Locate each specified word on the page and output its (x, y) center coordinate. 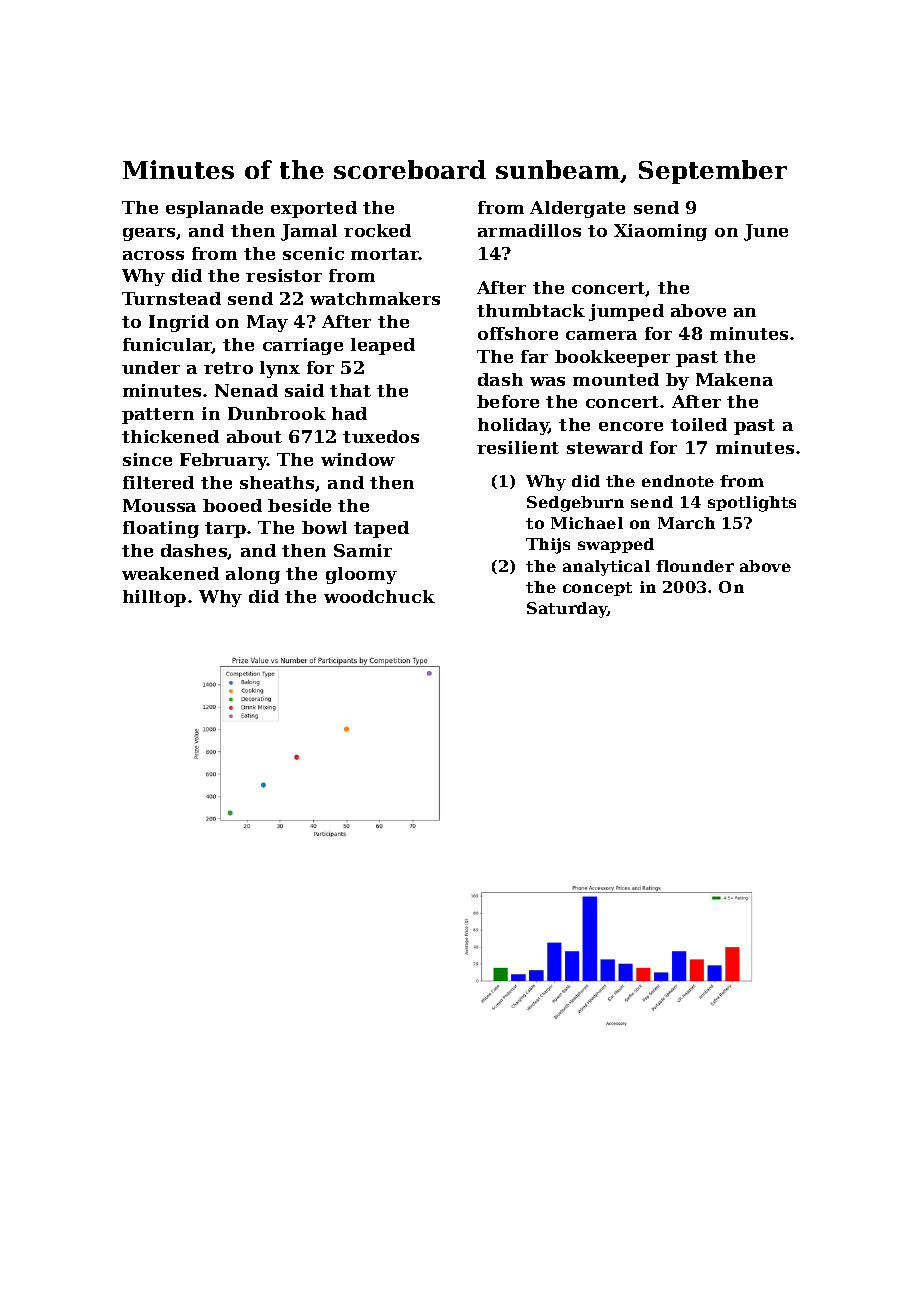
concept (597, 589)
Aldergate (577, 209)
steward (605, 447)
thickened (170, 436)
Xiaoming (660, 232)
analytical (606, 568)
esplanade (214, 209)
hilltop (154, 598)
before (508, 401)
